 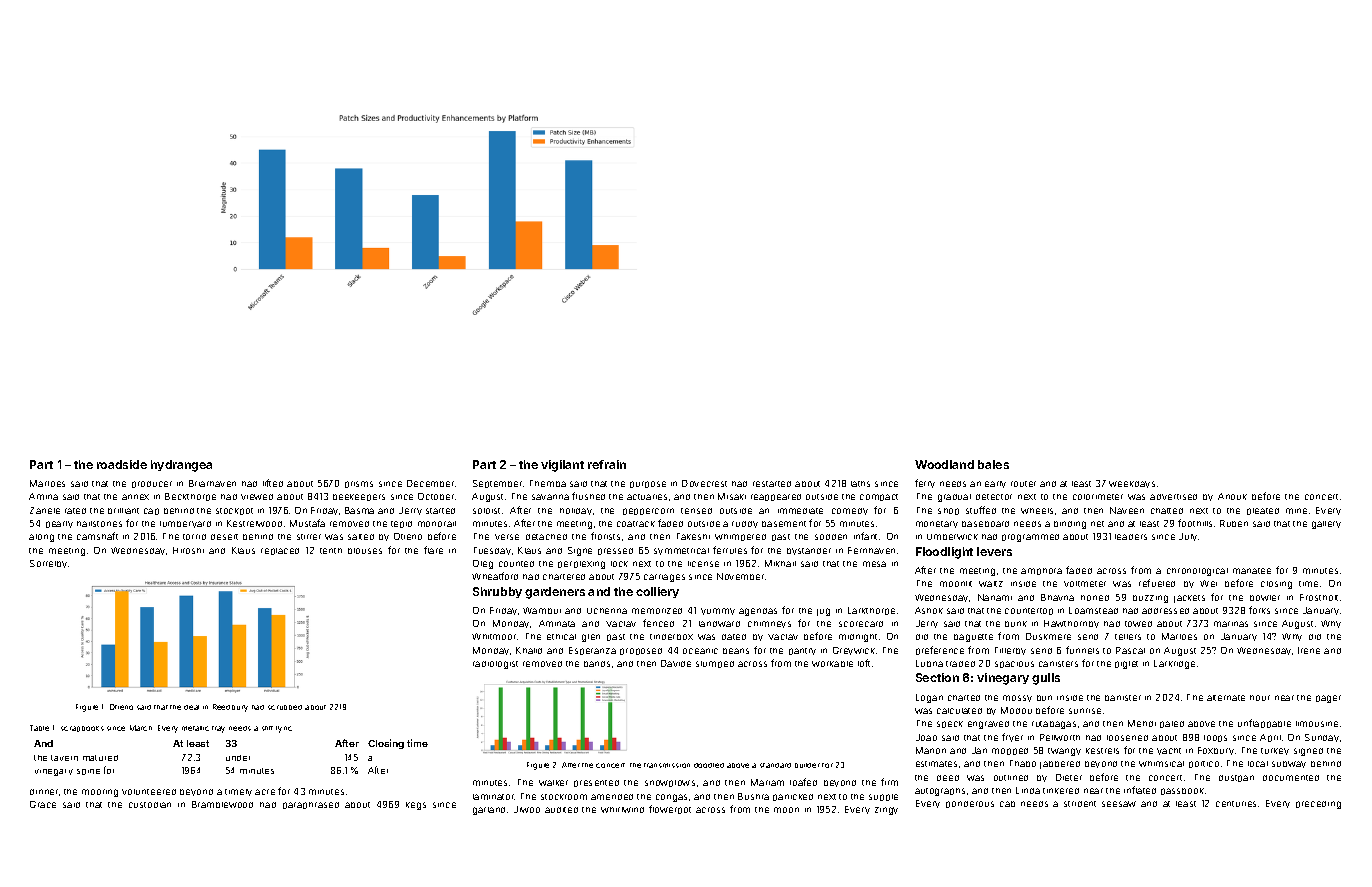 What do you see at coordinates (775, 765) in the page?
I see `standard` at bounding box center [775, 765].
